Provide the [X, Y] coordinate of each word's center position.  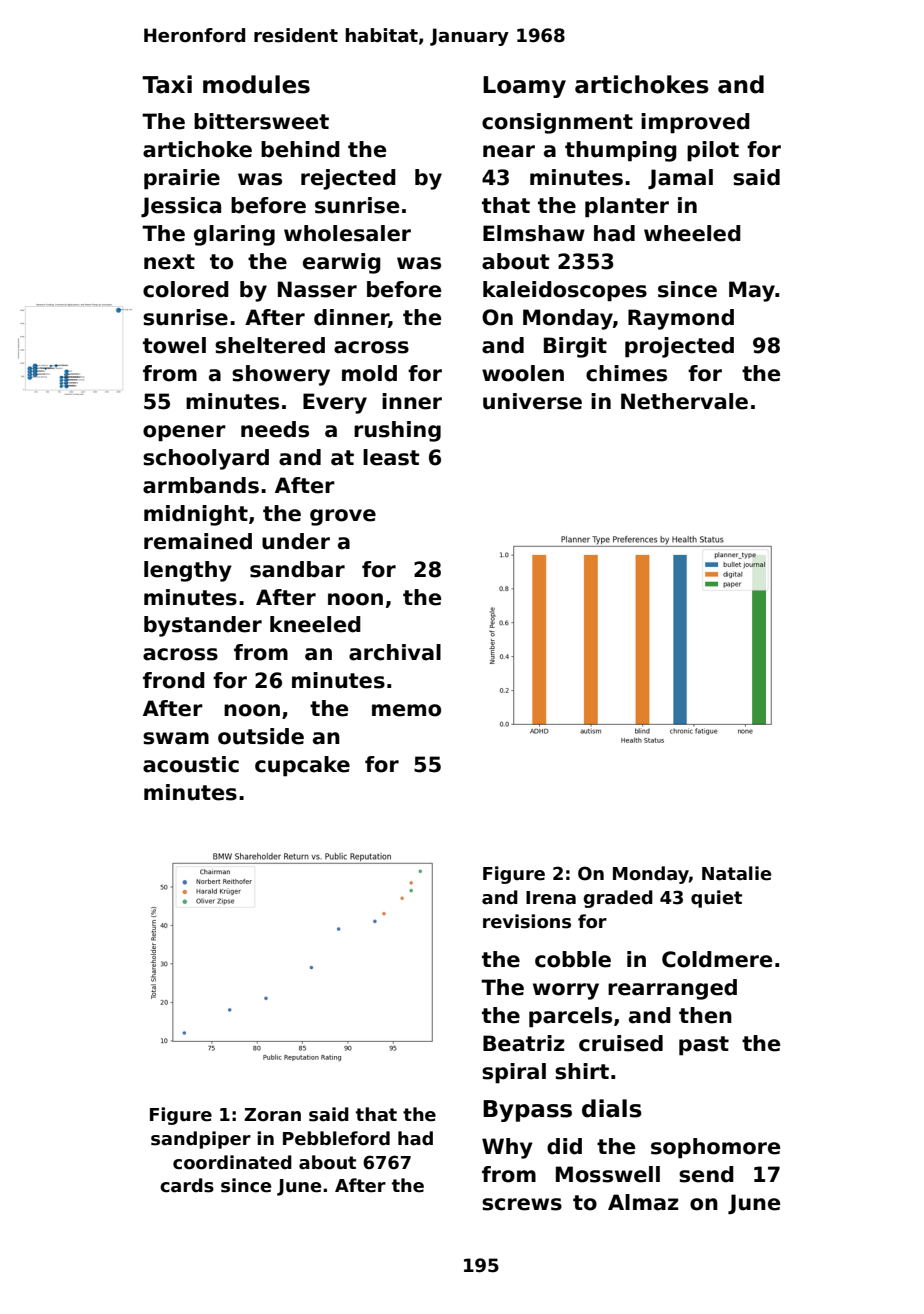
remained [198, 541]
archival [395, 652]
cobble [573, 959]
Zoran [272, 1115]
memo [406, 710]
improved [695, 123]
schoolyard [206, 459]
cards [187, 1185]
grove [343, 517]
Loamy [524, 87]
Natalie [736, 873]
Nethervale [684, 401]
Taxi [167, 84]
